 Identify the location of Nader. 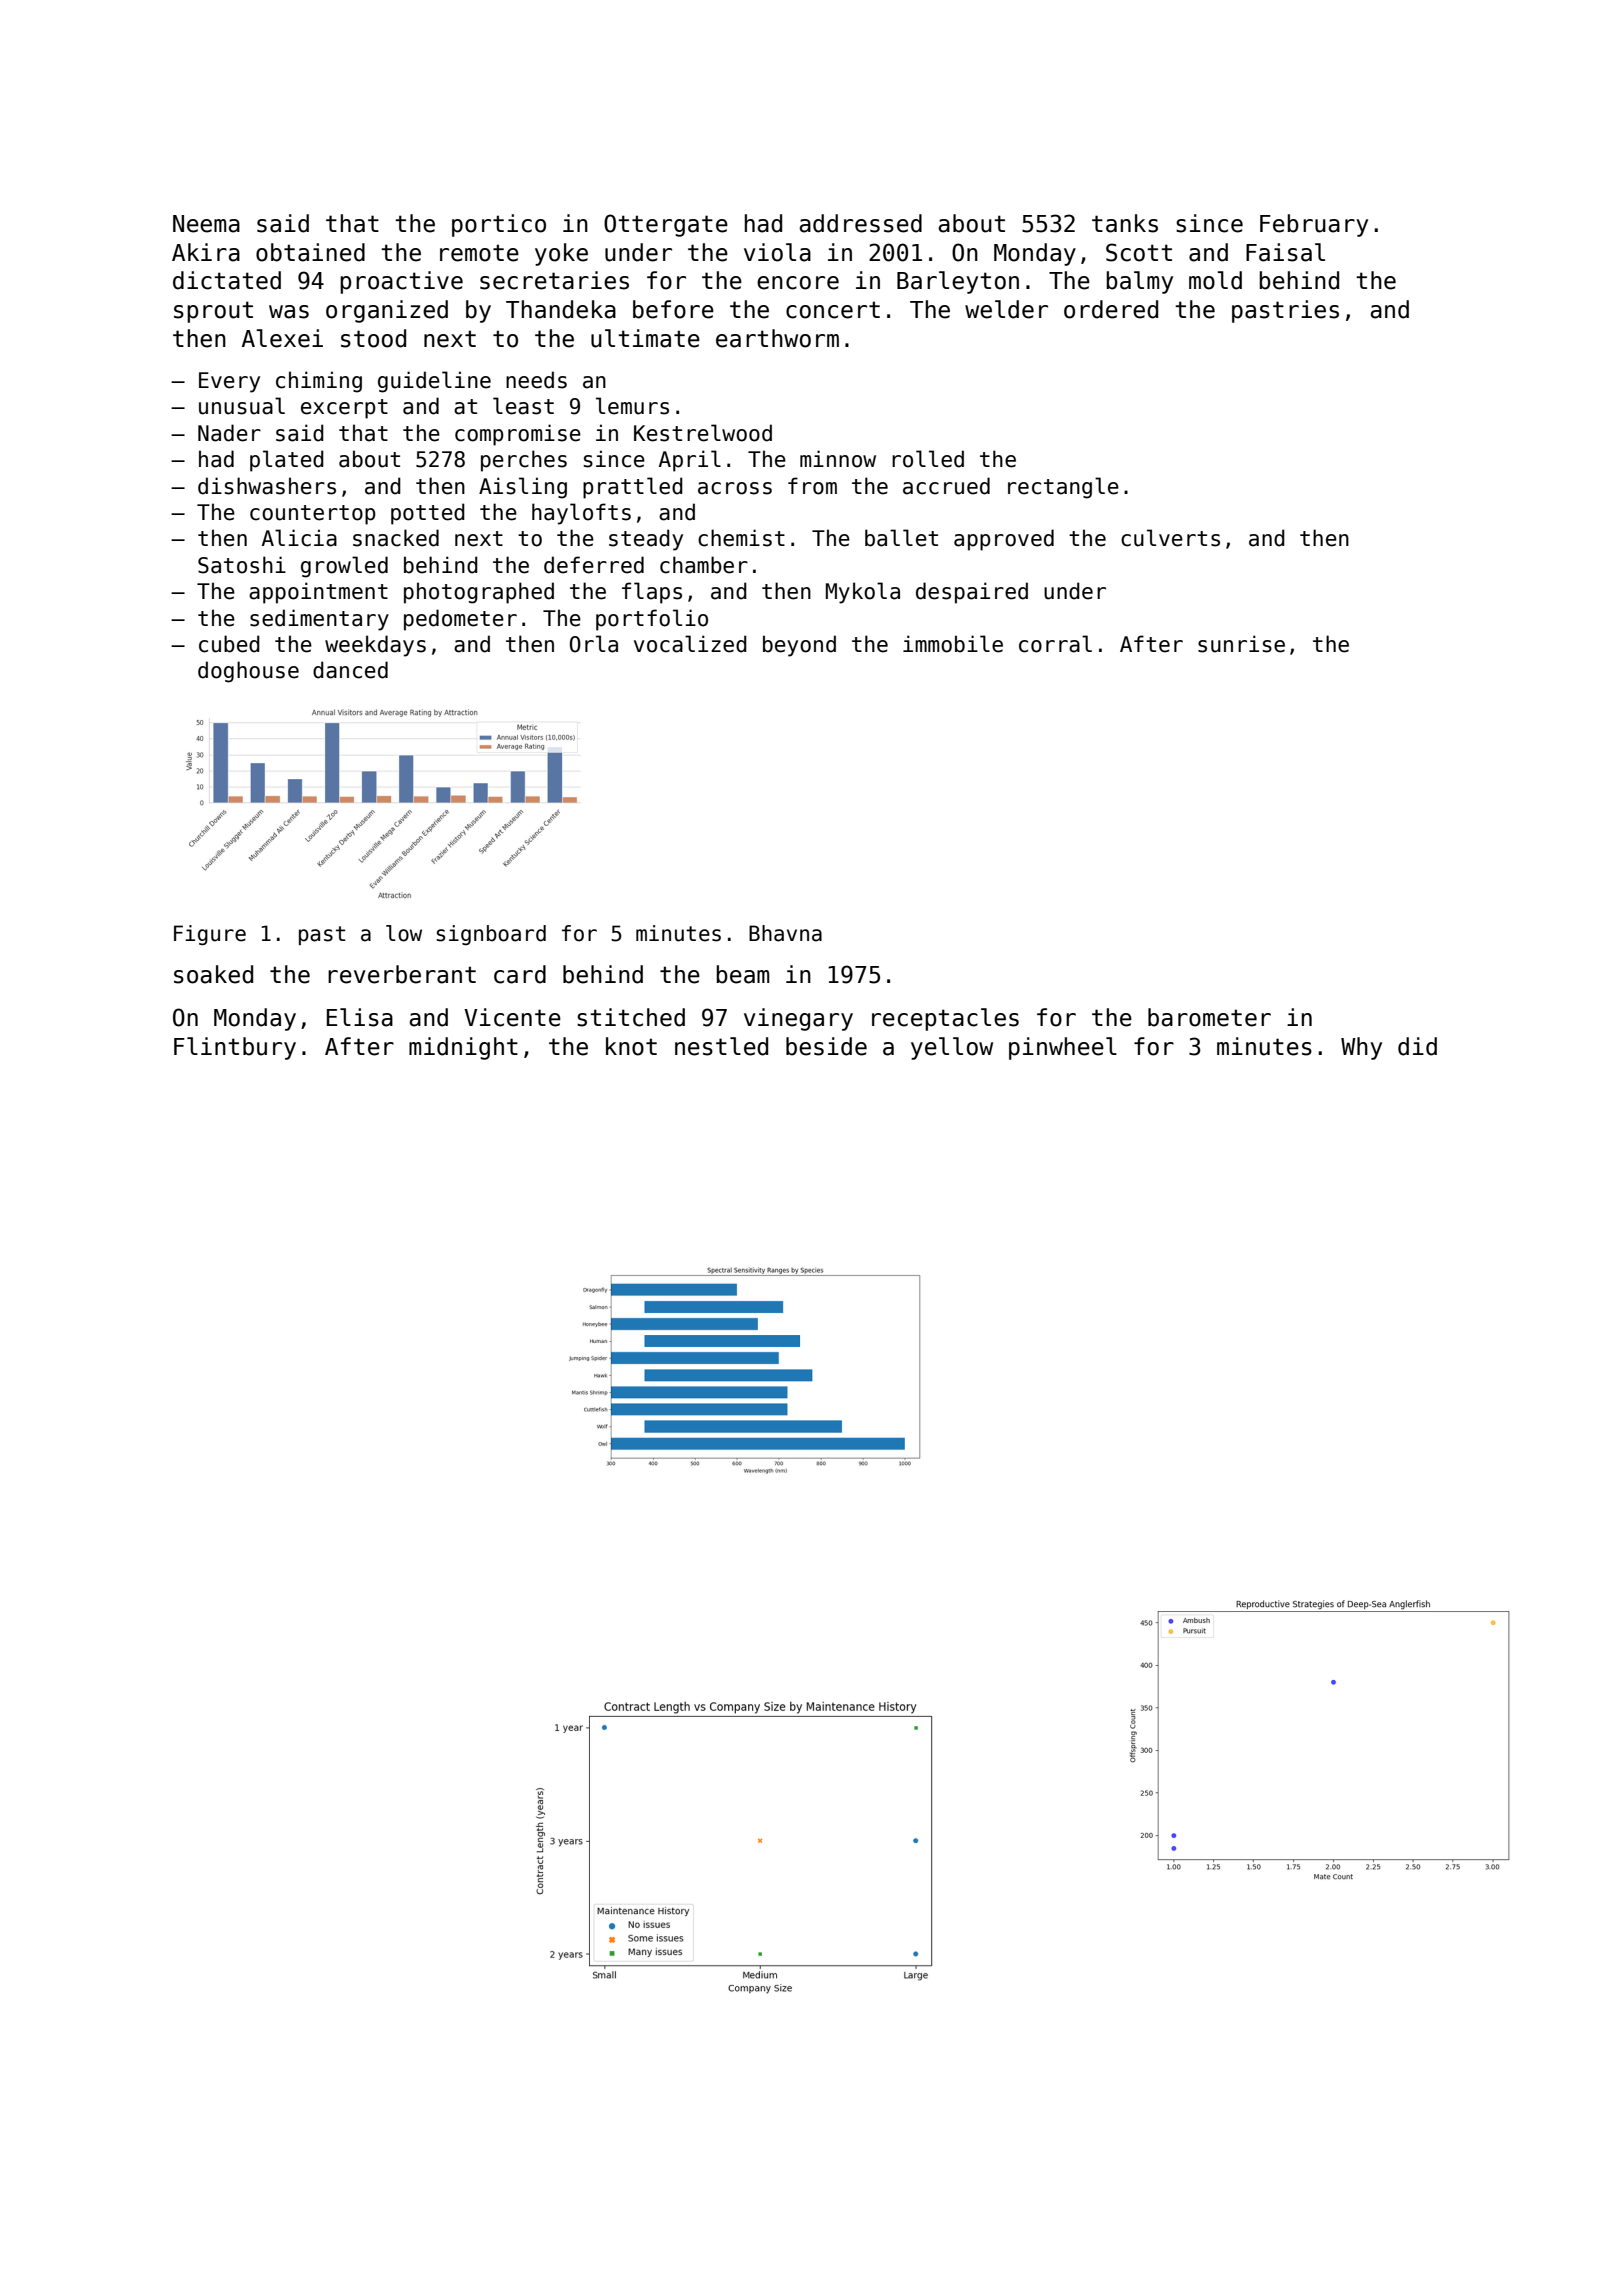
(229, 433).
